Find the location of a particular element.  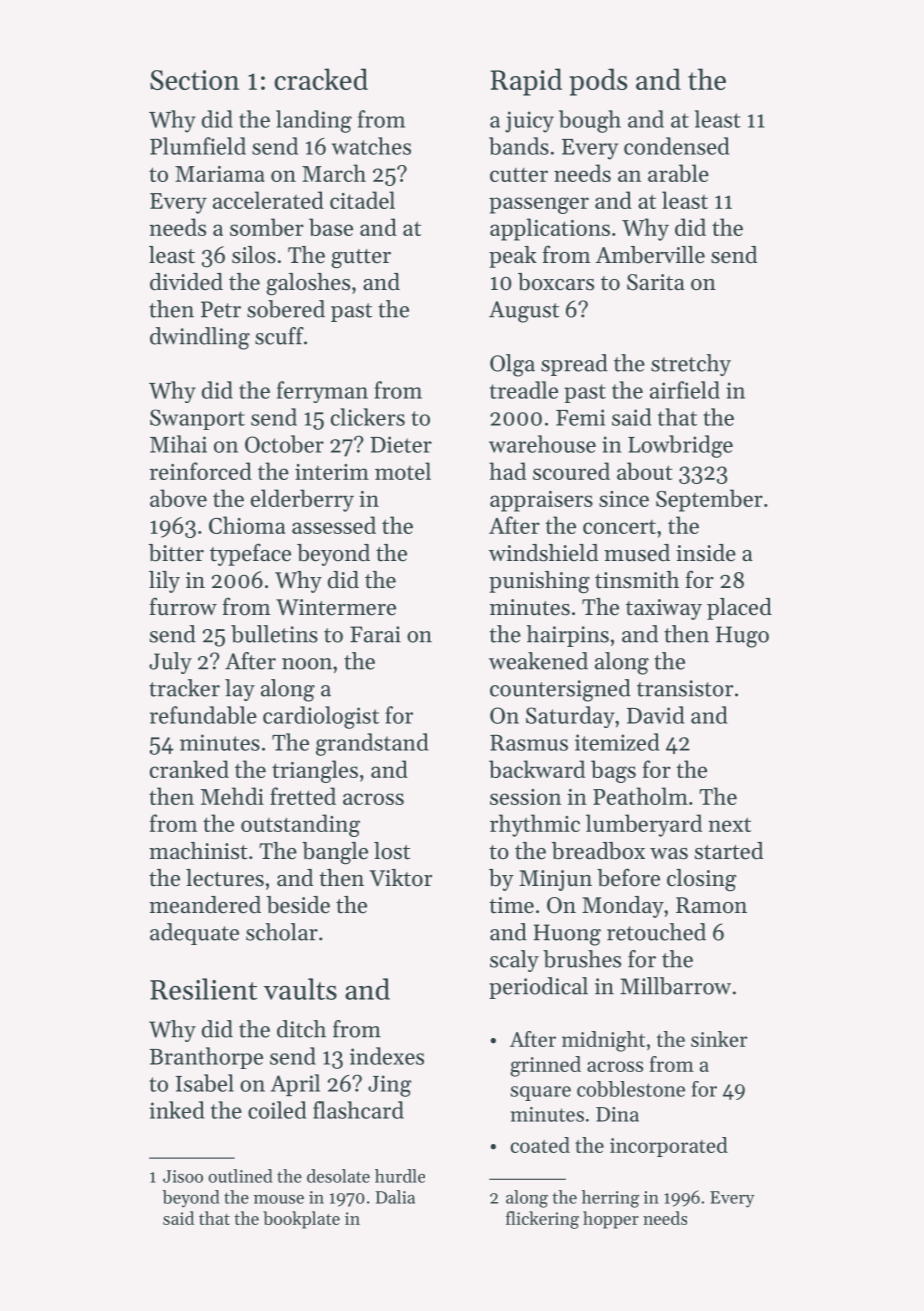

inked is located at coordinates (177, 1110).
